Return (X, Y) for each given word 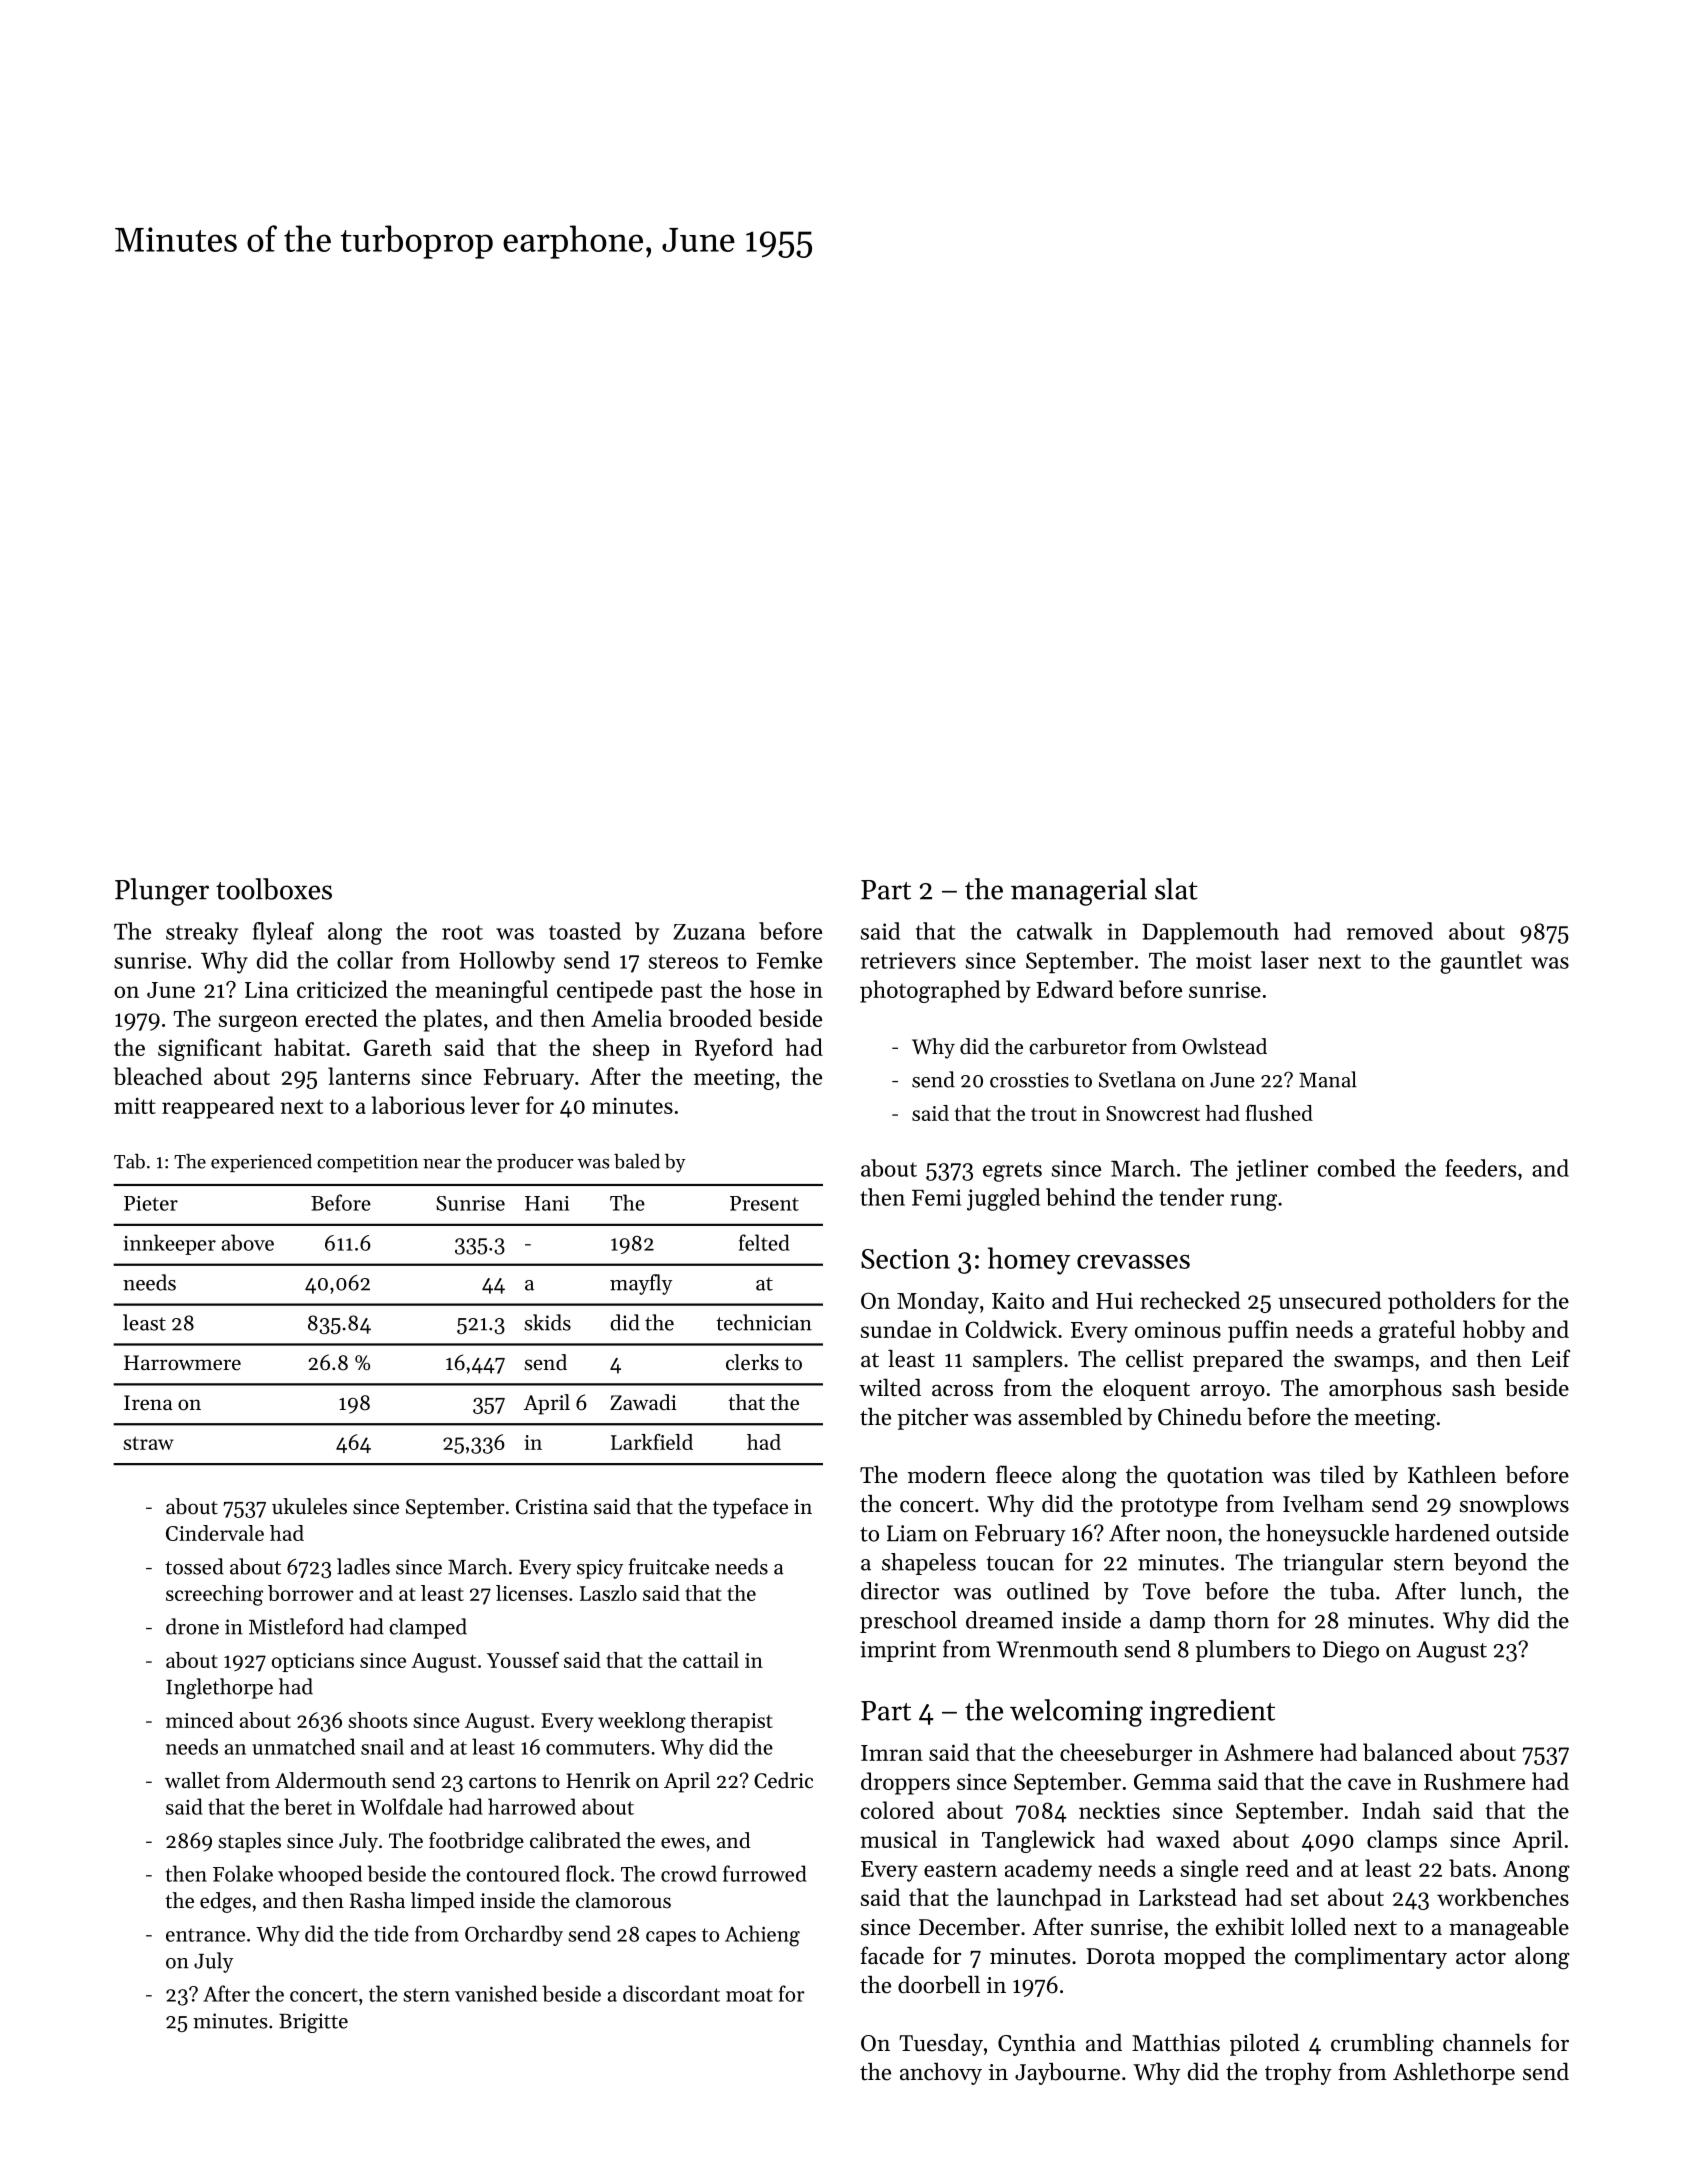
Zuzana (709, 932)
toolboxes (274, 889)
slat (1176, 889)
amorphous (1385, 1389)
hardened (1442, 1533)
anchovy (941, 2074)
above (248, 1242)
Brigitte (313, 2023)
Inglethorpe (219, 1688)
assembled (1070, 1417)
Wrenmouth (1057, 1649)
